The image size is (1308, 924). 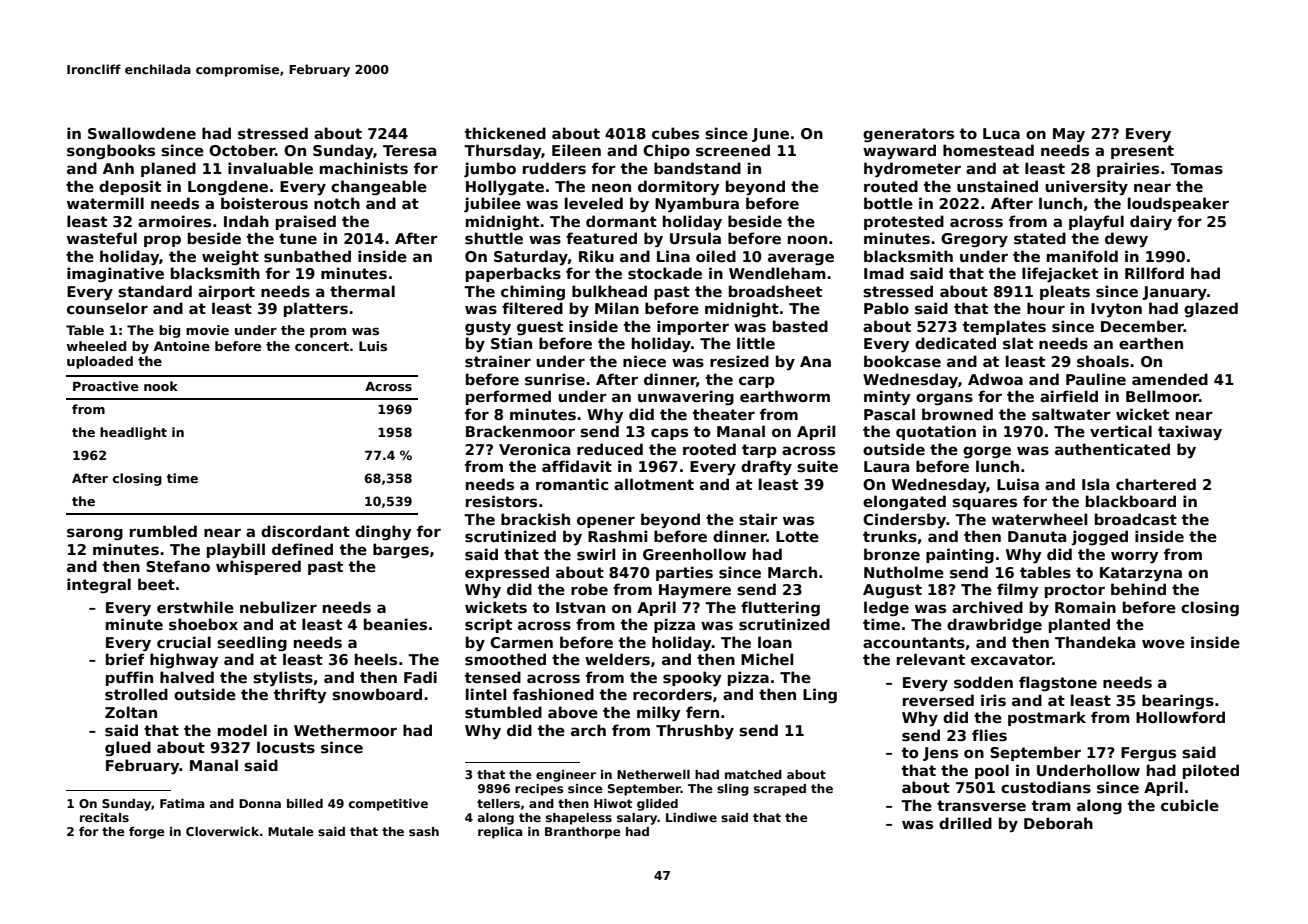 I want to click on headlight, so click(x=133, y=433).
